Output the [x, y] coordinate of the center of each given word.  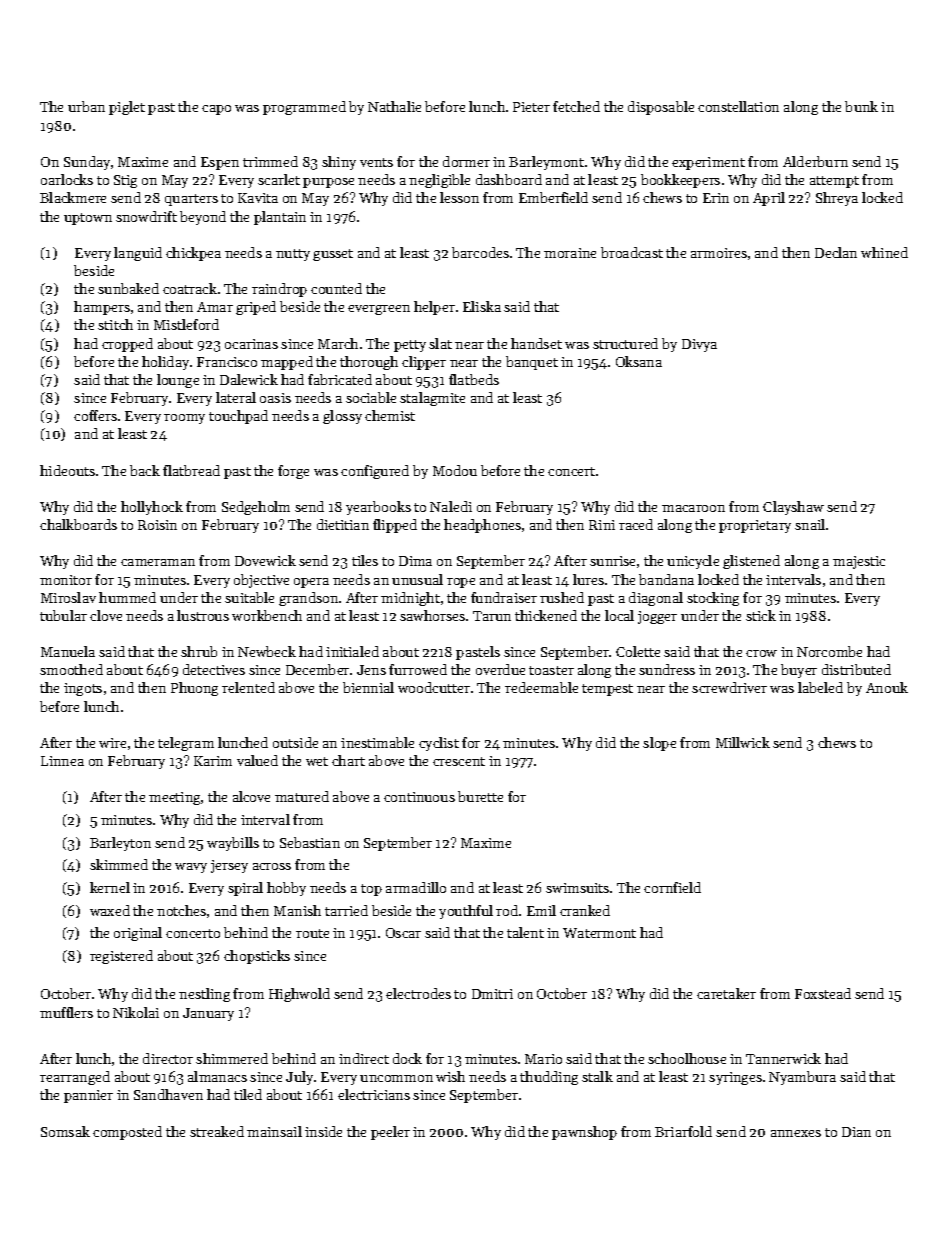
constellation [738, 106]
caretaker [726, 993]
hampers [102, 308]
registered [121, 957]
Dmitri [492, 994]
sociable [371, 397]
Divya [699, 345]
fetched [576, 106]
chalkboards [78, 524]
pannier [88, 1096]
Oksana [639, 361]
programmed [304, 108]
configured [375, 472]
